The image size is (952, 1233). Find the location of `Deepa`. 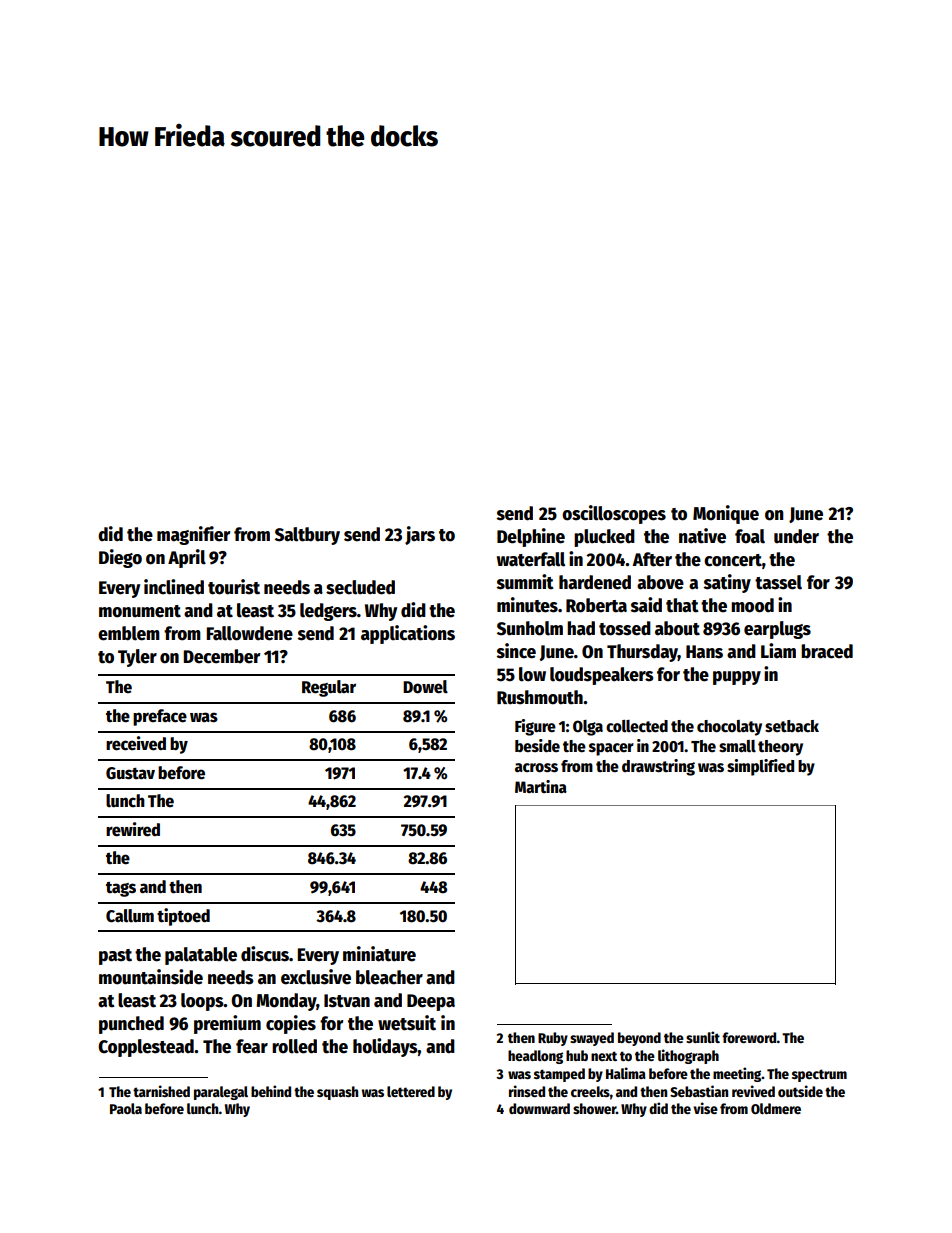

Deepa is located at coordinates (431, 1002).
